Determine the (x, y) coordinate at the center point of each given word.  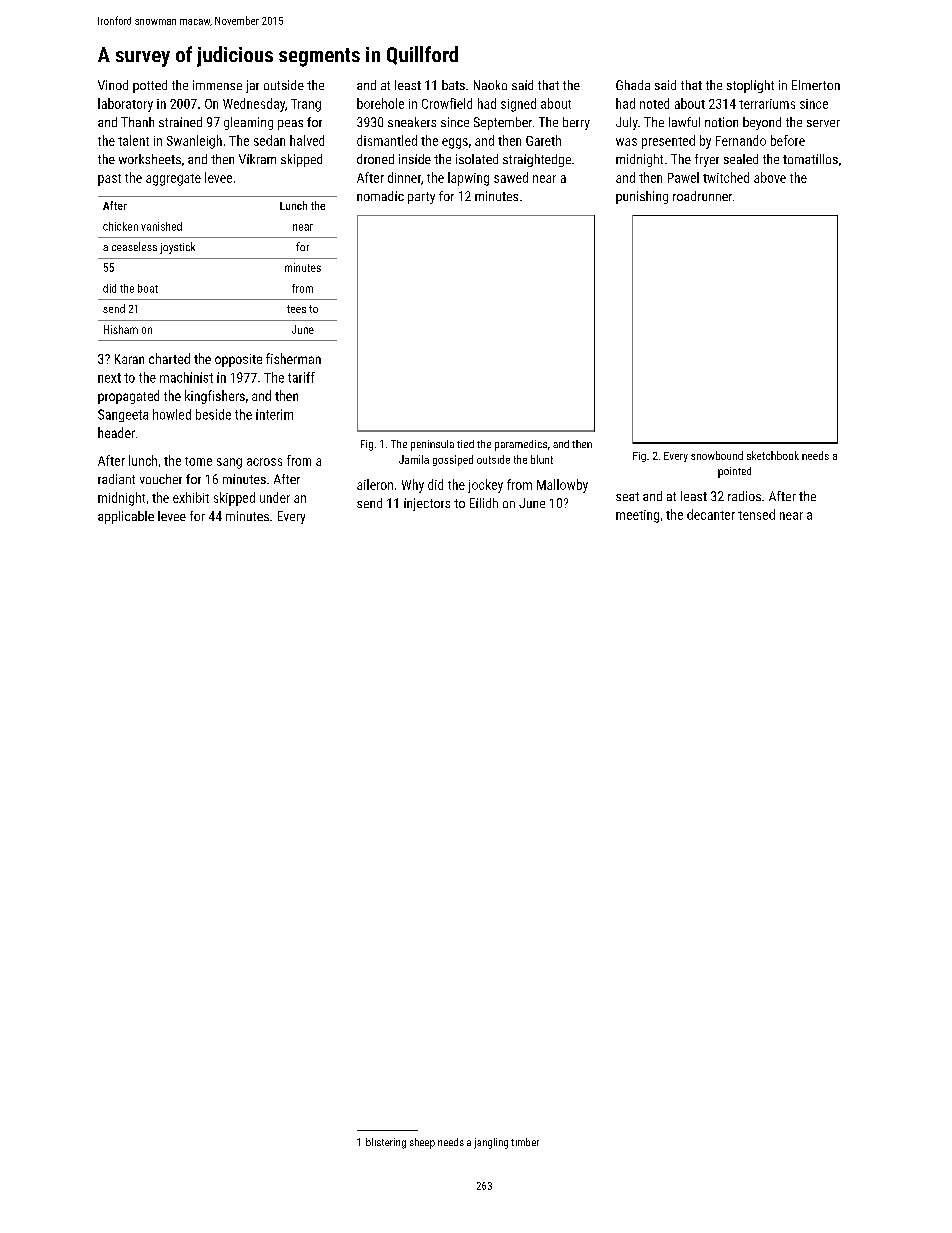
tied (465, 444)
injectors (427, 504)
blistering (386, 1143)
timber (525, 1142)
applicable (126, 517)
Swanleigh (194, 142)
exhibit (191, 497)
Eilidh (484, 503)
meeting (637, 516)
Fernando (741, 140)
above (770, 177)
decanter (711, 514)
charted (169, 358)
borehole (380, 103)
